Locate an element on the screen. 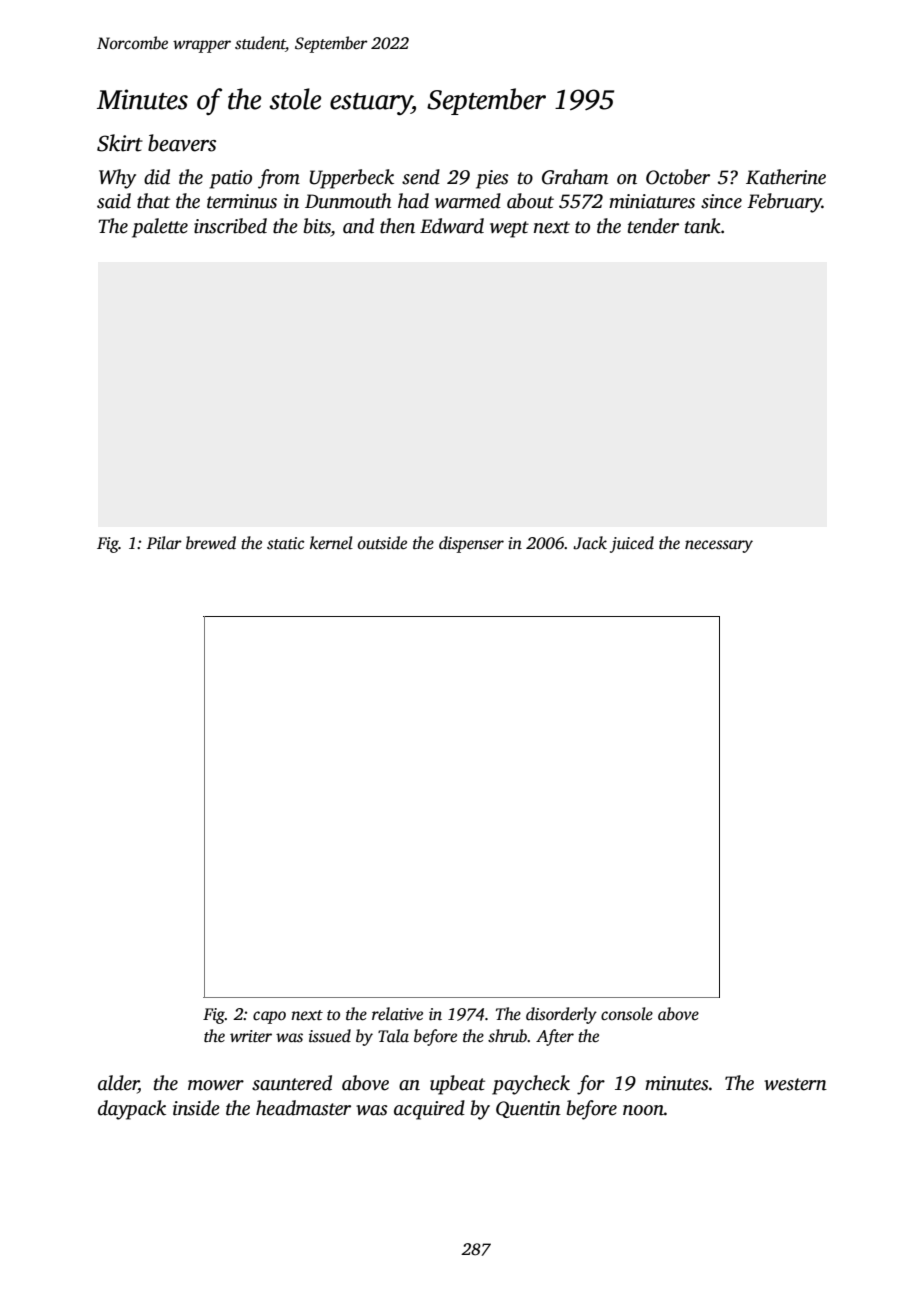  beavers is located at coordinates (182, 143).
